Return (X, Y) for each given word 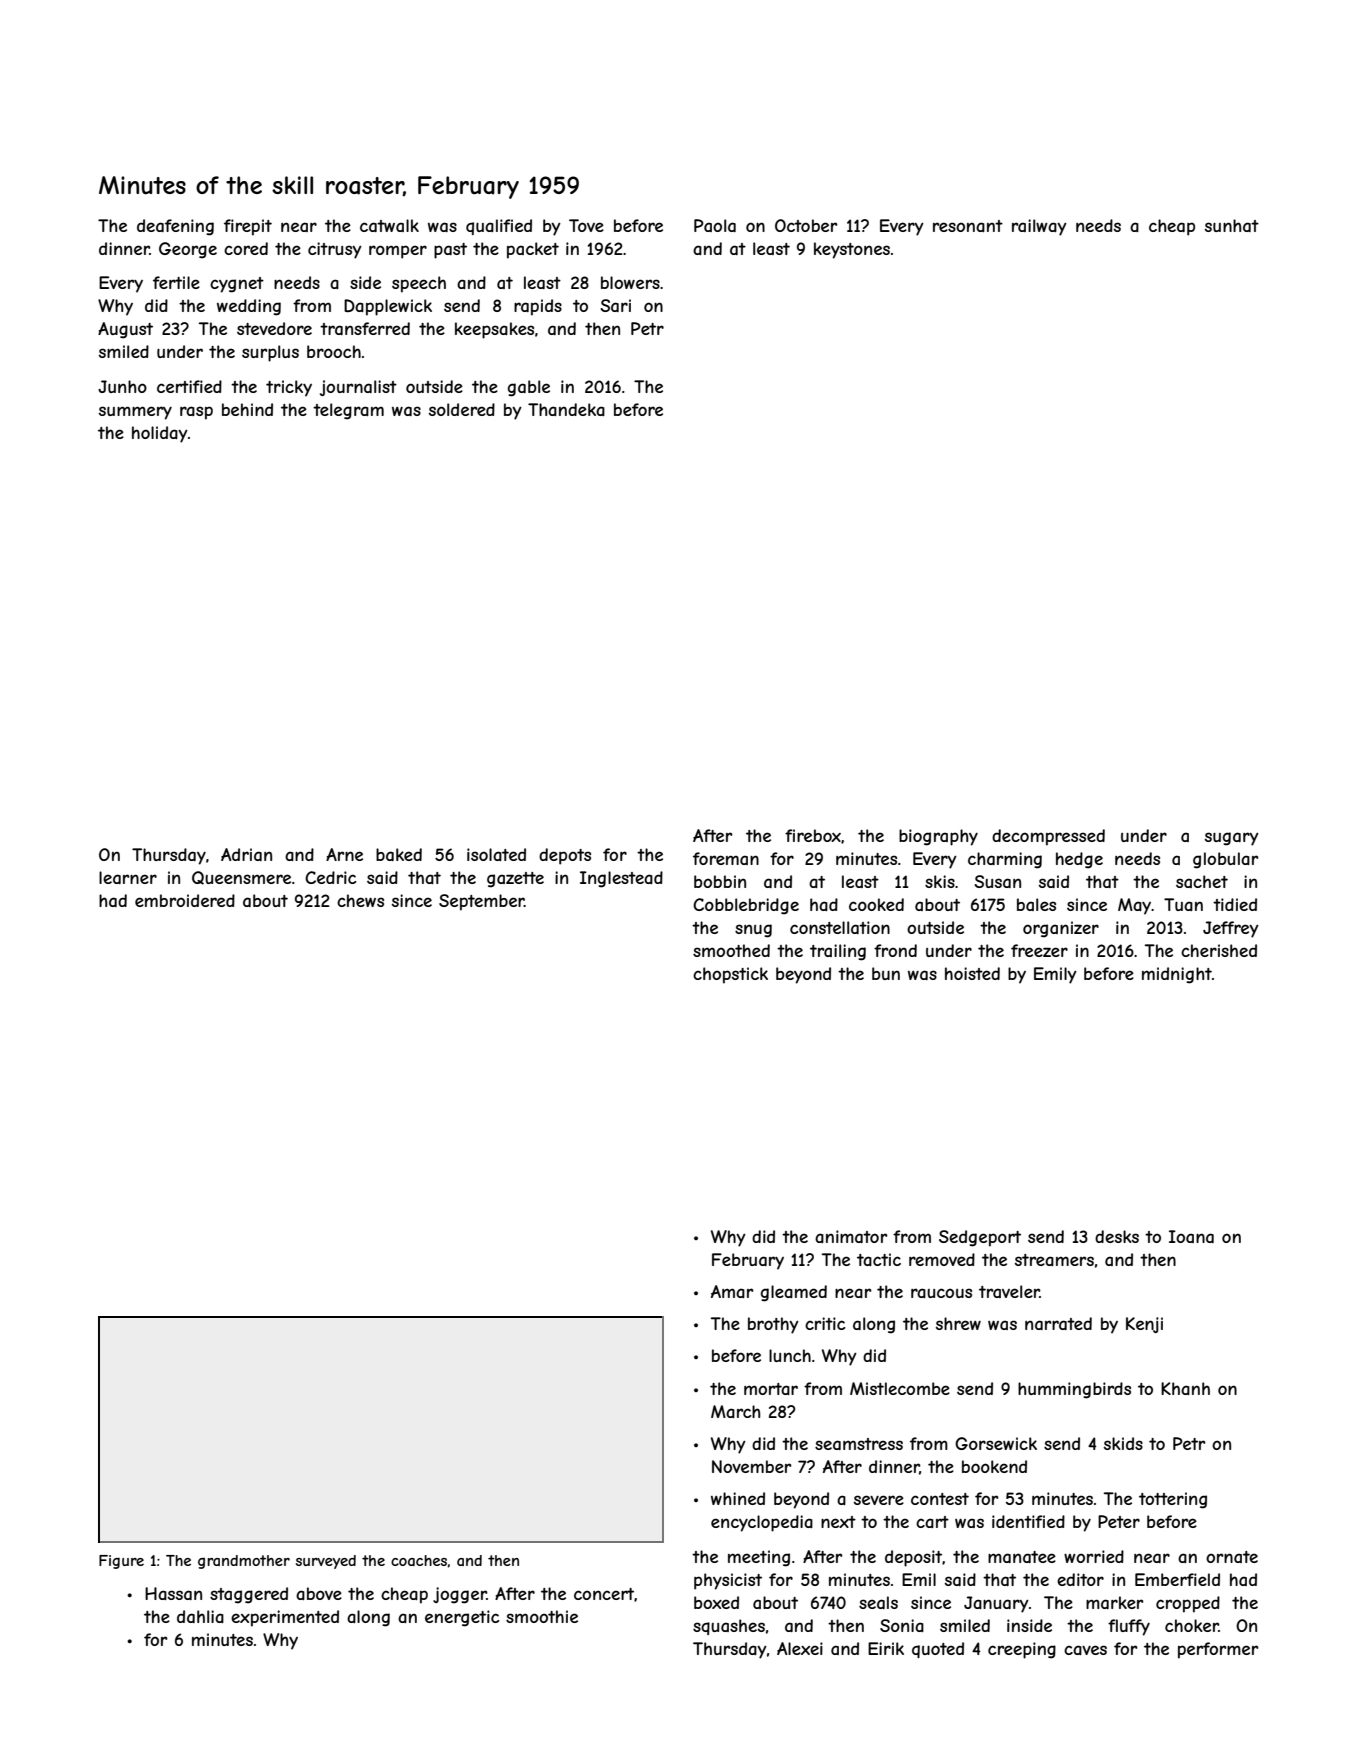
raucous (941, 1293)
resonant (968, 226)
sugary (1232, 839)
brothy (773, 1325)
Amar (732, 1291)
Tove (586, 225)
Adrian (246, 854)
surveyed (326, 1562)
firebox (813, 835)
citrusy (335, 250)
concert (604, 1595)
